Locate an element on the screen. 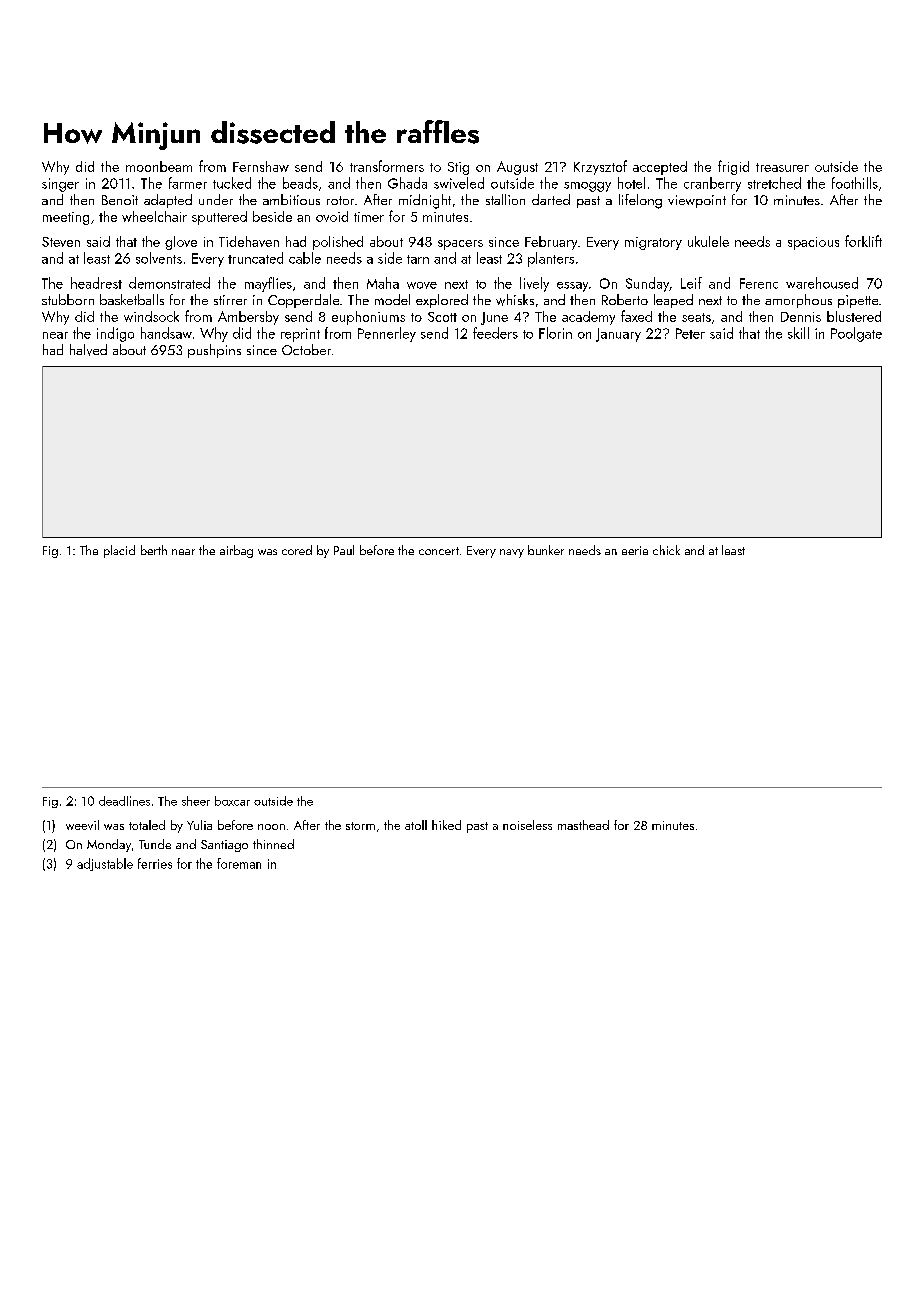 The image size is (924, 1308). chick is located at coordinates (666, 550).
